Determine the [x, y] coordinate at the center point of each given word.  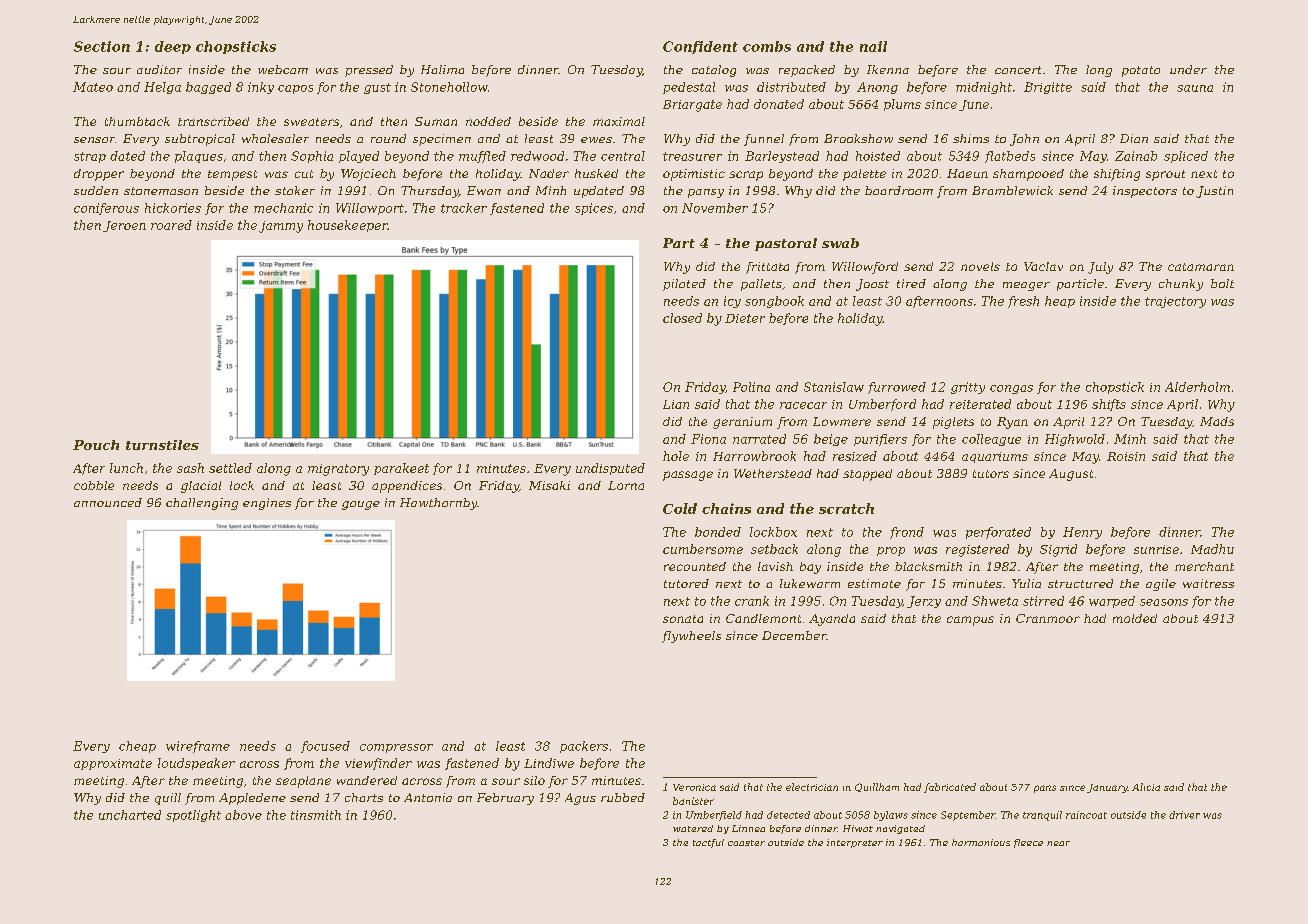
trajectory [1175, 302]
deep [173, 47]
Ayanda [832, 620]
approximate [113, 764]
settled [230, 468]
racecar [803, 405]
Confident [700, 47]
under [1188, 69]
